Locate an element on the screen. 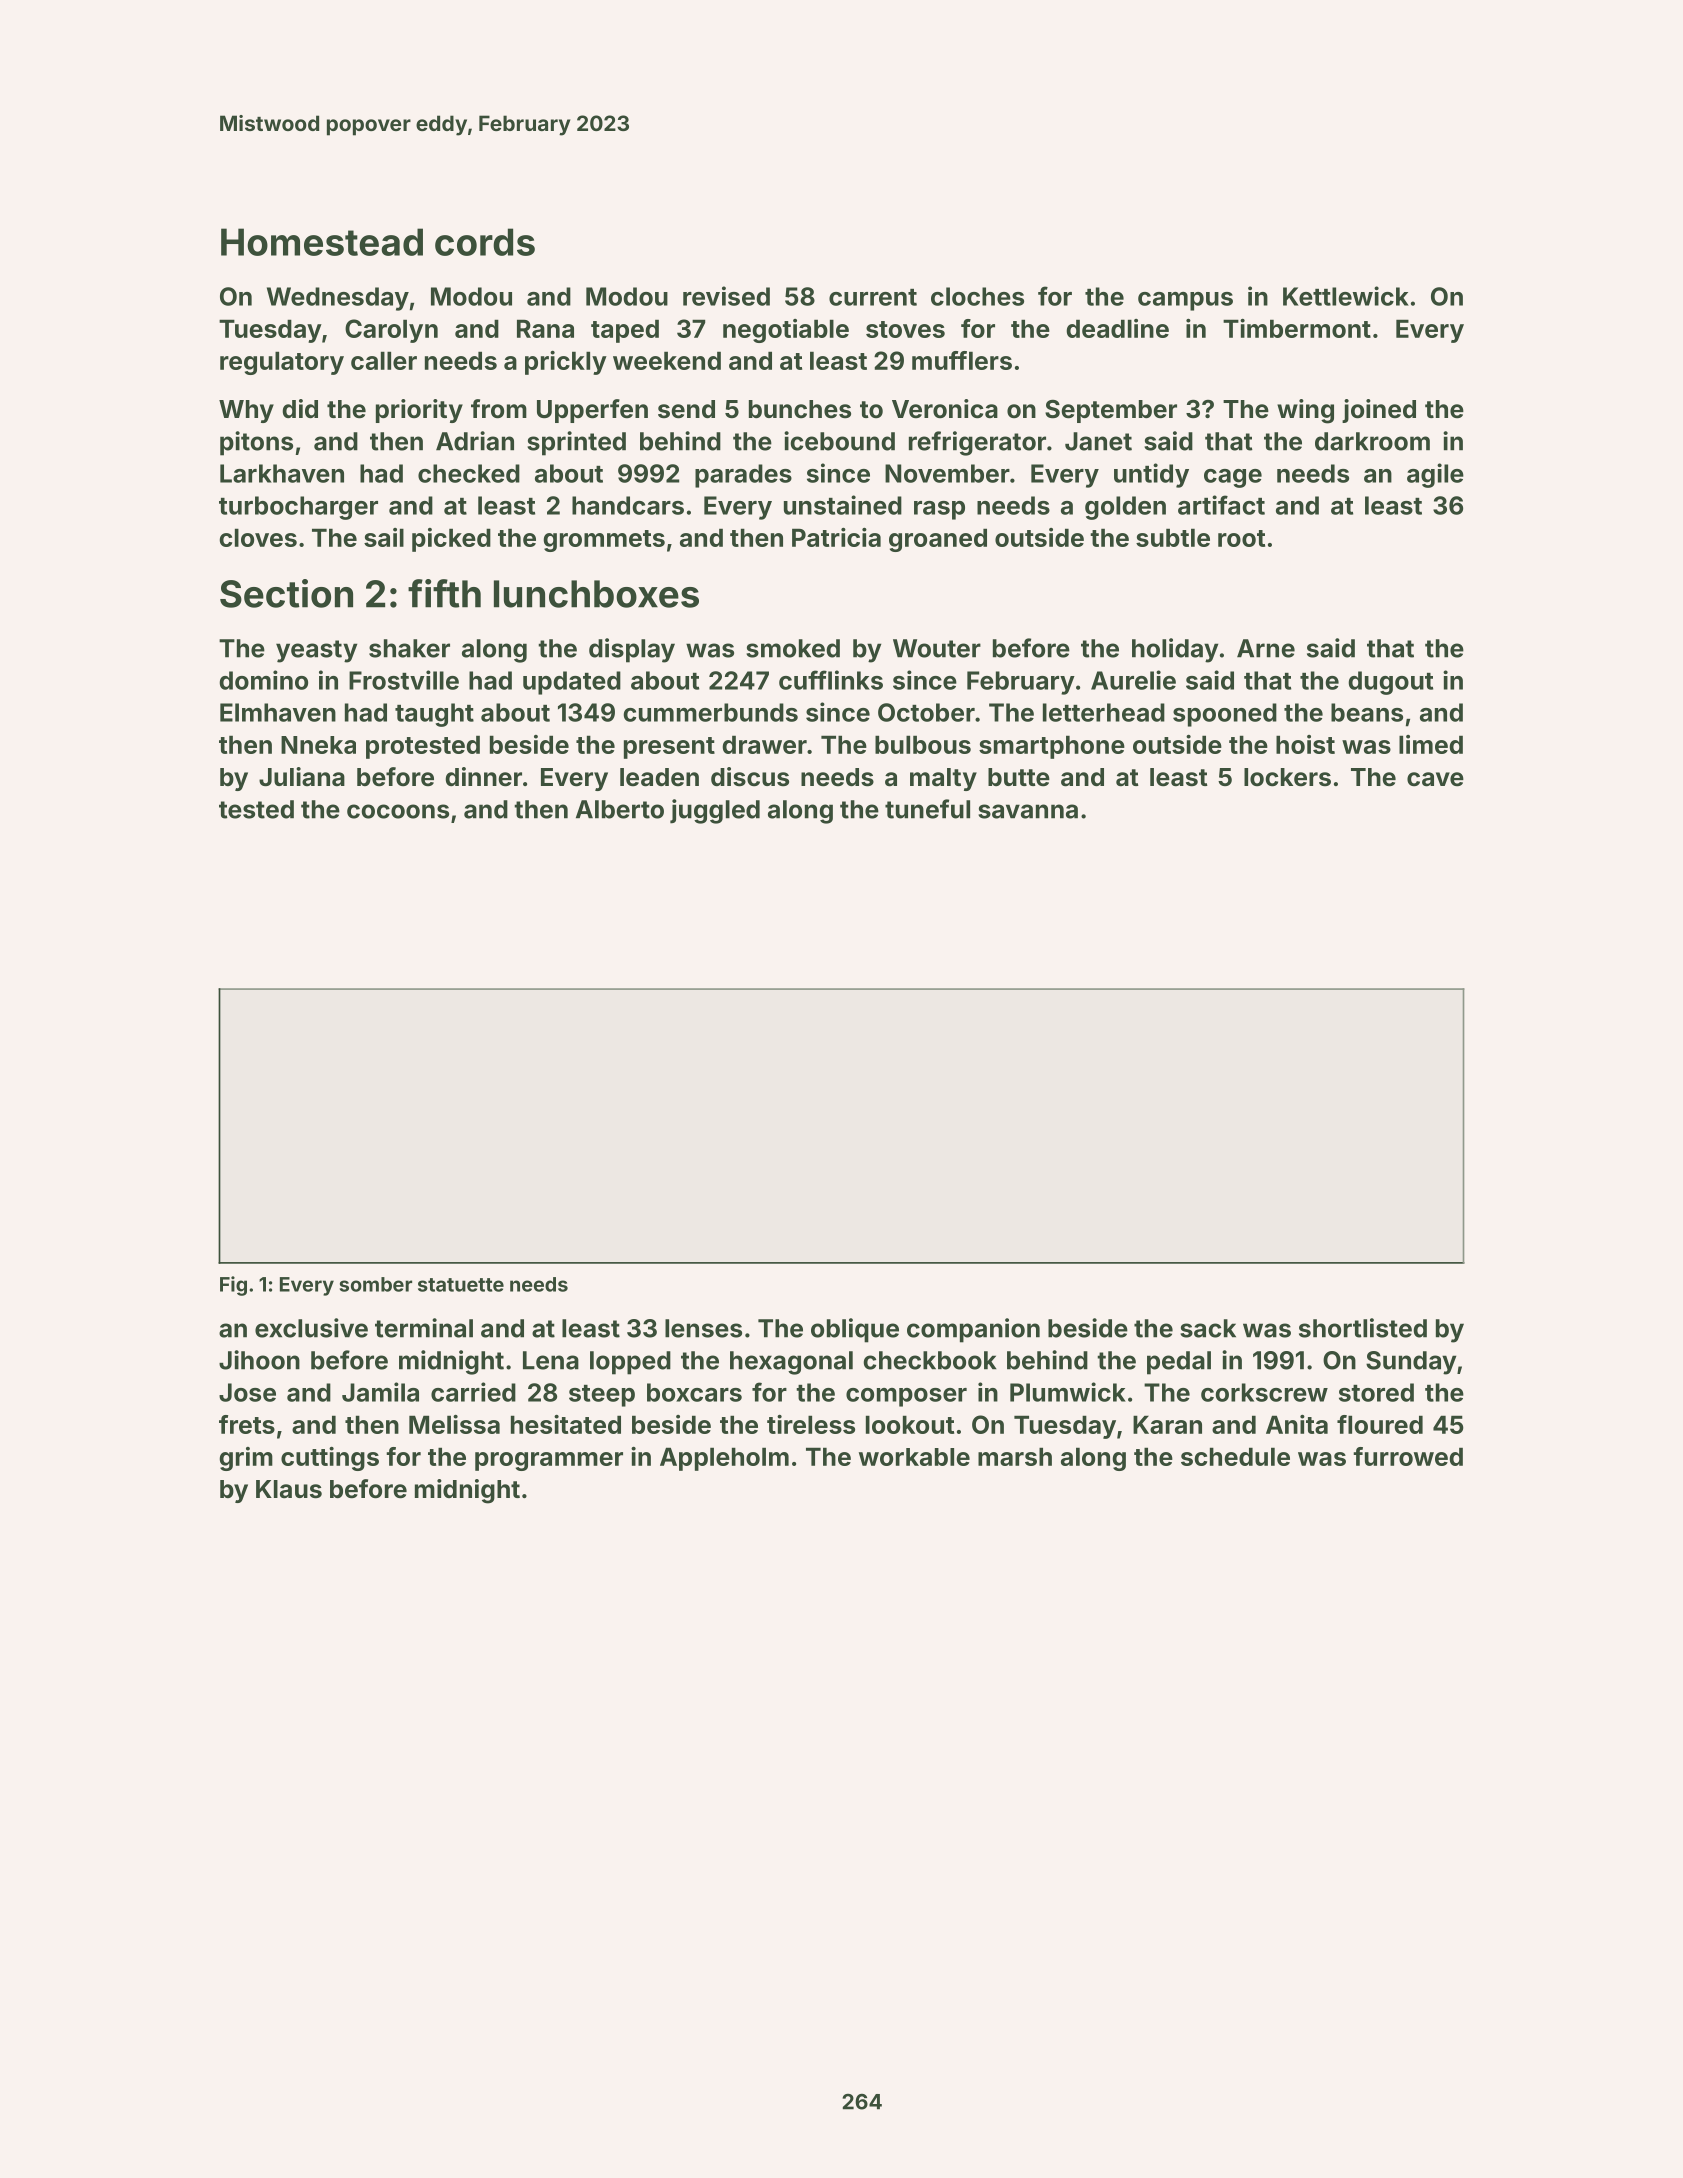 This screenshot has width=1683, height=2178. companion is located at coordinates (973, 1330).
